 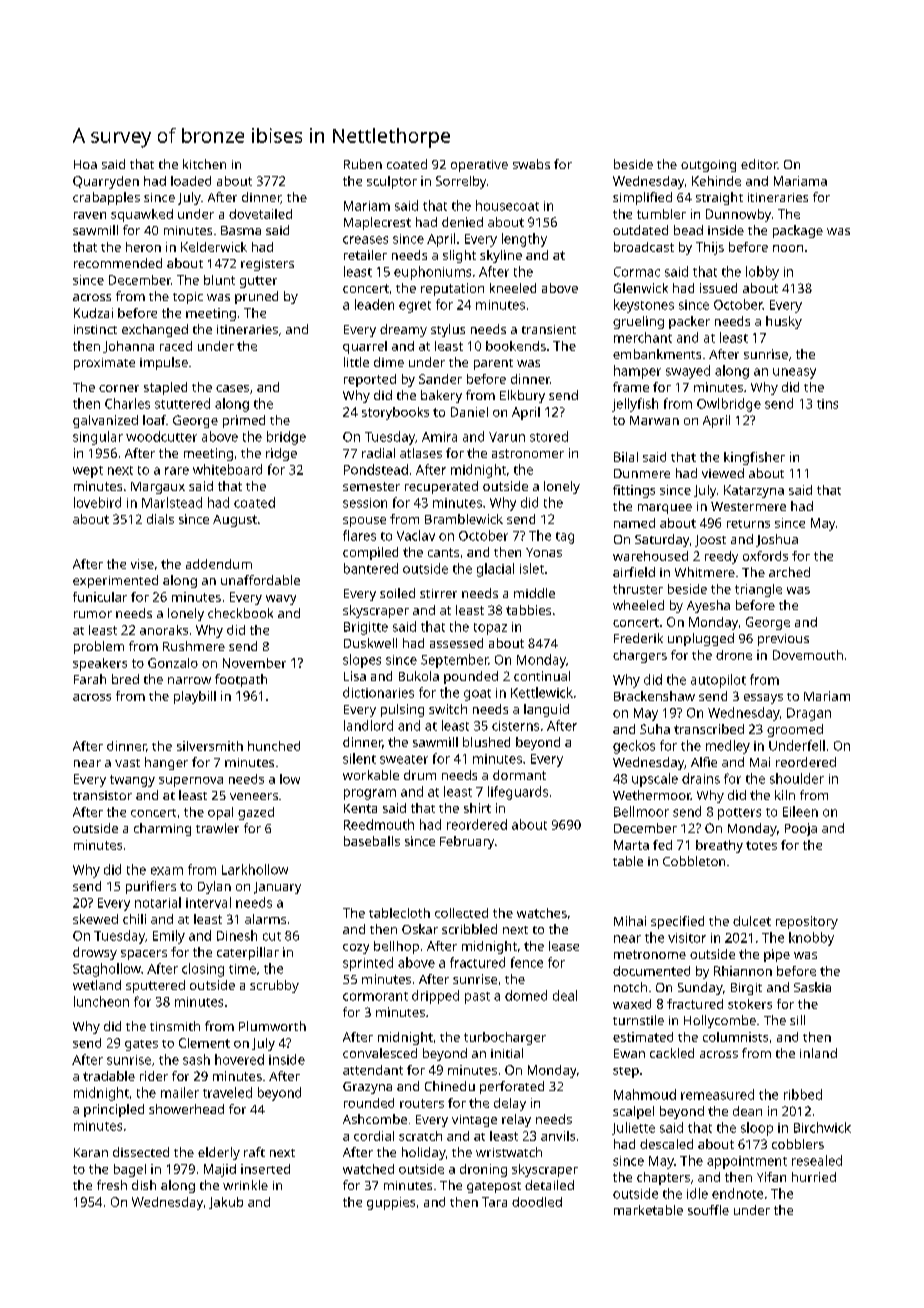 What do you see at coordinates (85, 164) in the page?
I see `Hoa` at bounding box center [85, 164].
